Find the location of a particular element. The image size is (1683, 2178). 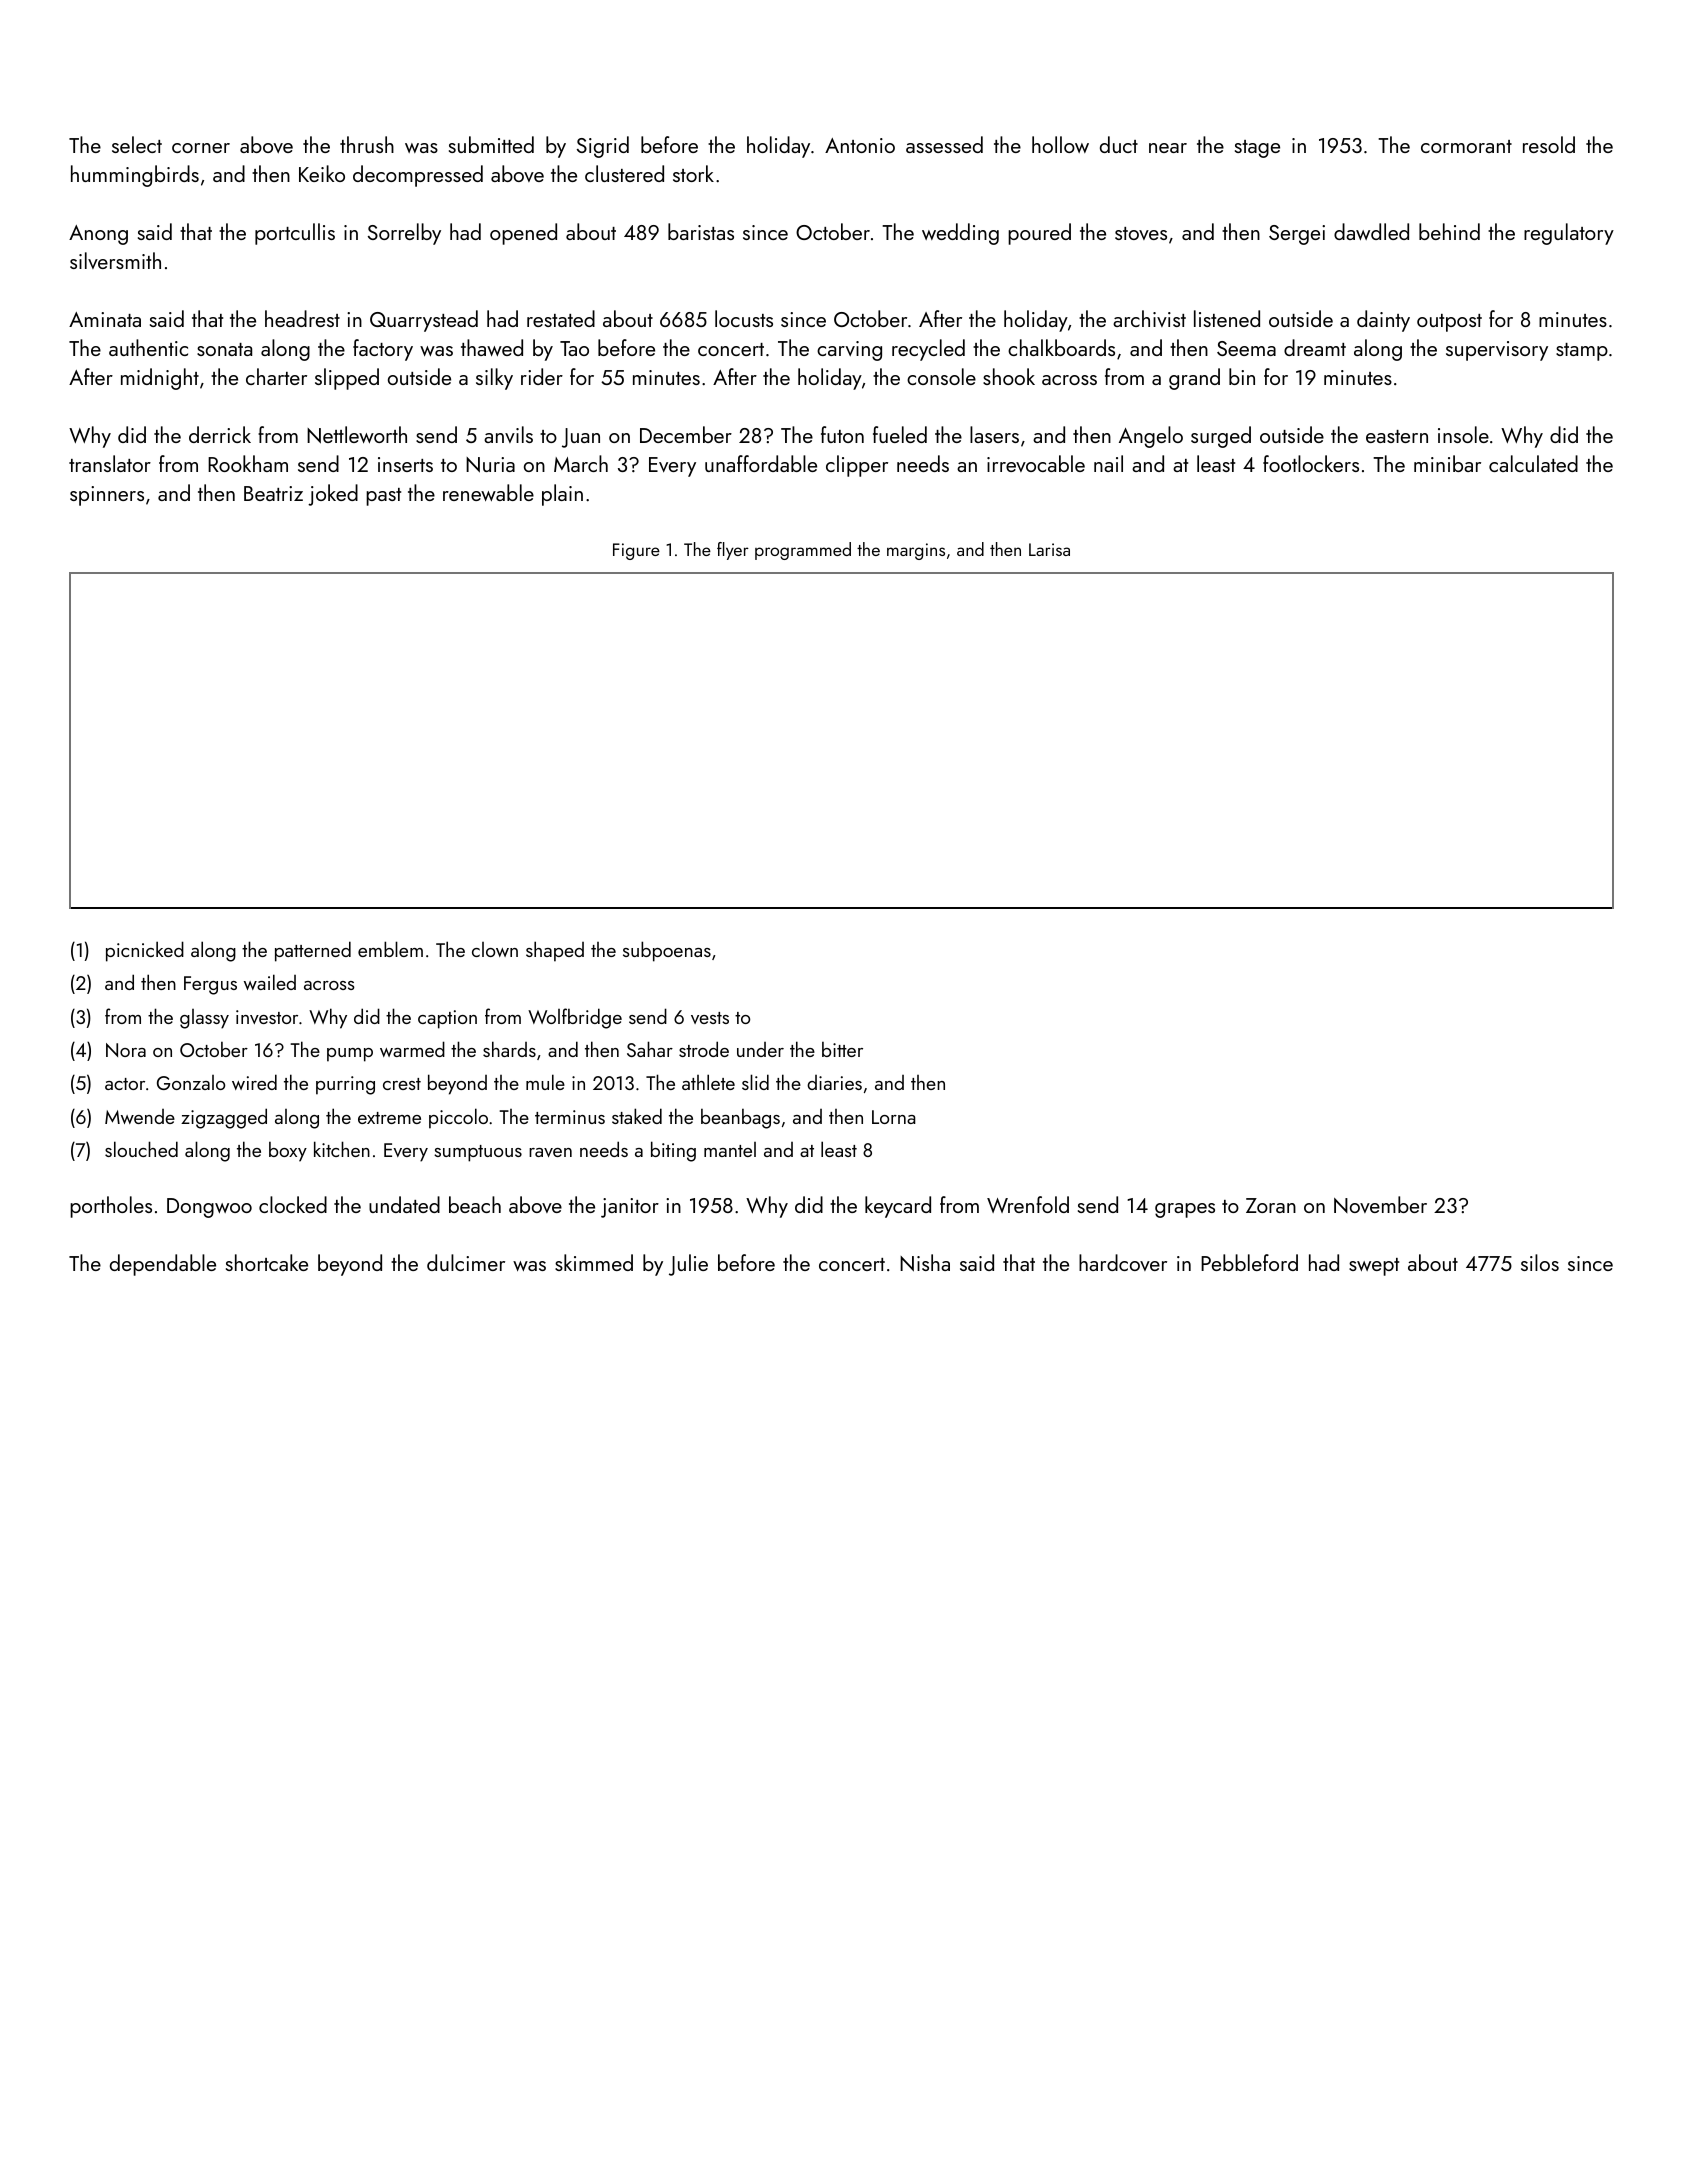

Antonio is located at coordinates (860, 145).
